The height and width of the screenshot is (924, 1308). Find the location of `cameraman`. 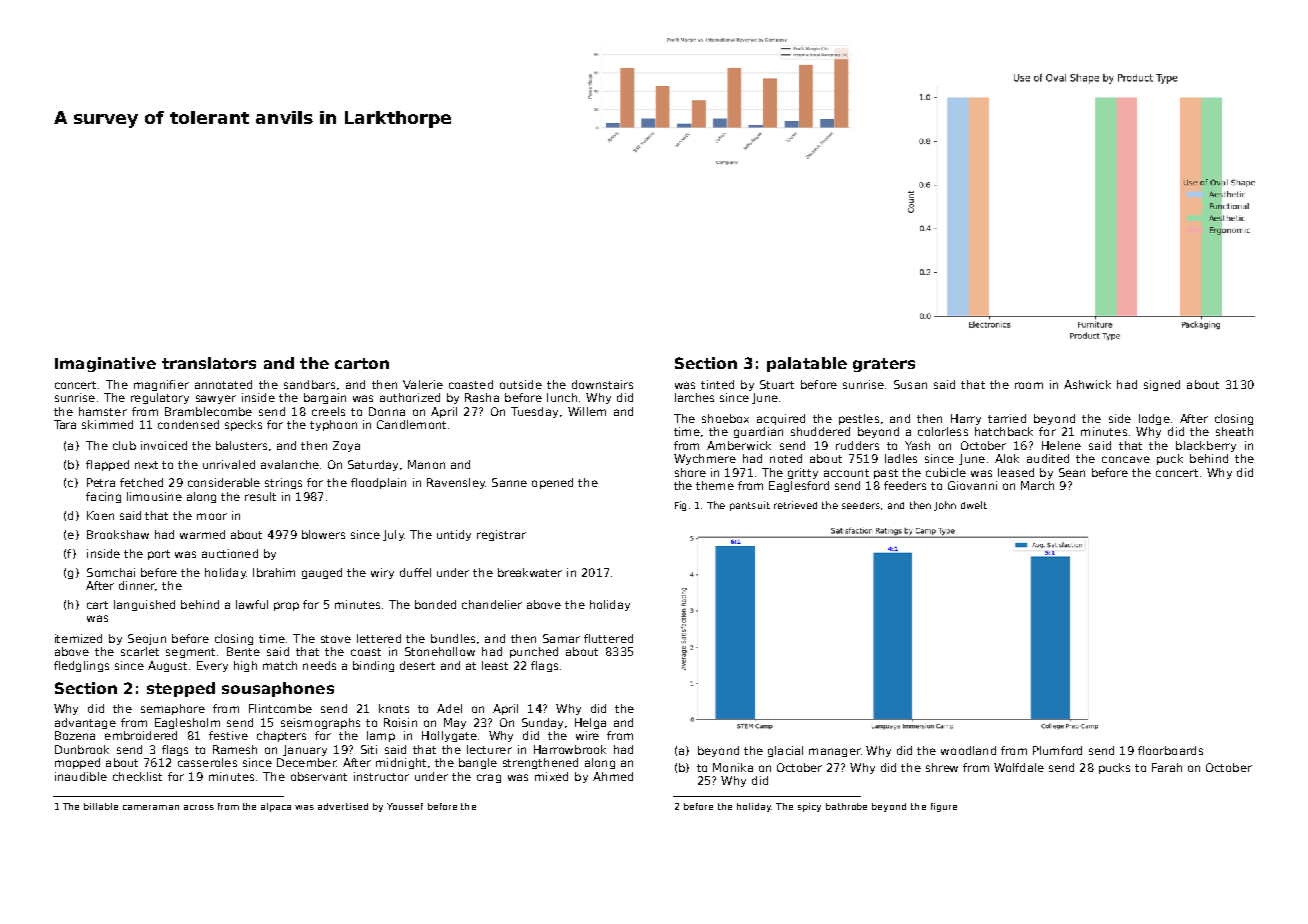

cameraman is located at coordinates (151, 807).
